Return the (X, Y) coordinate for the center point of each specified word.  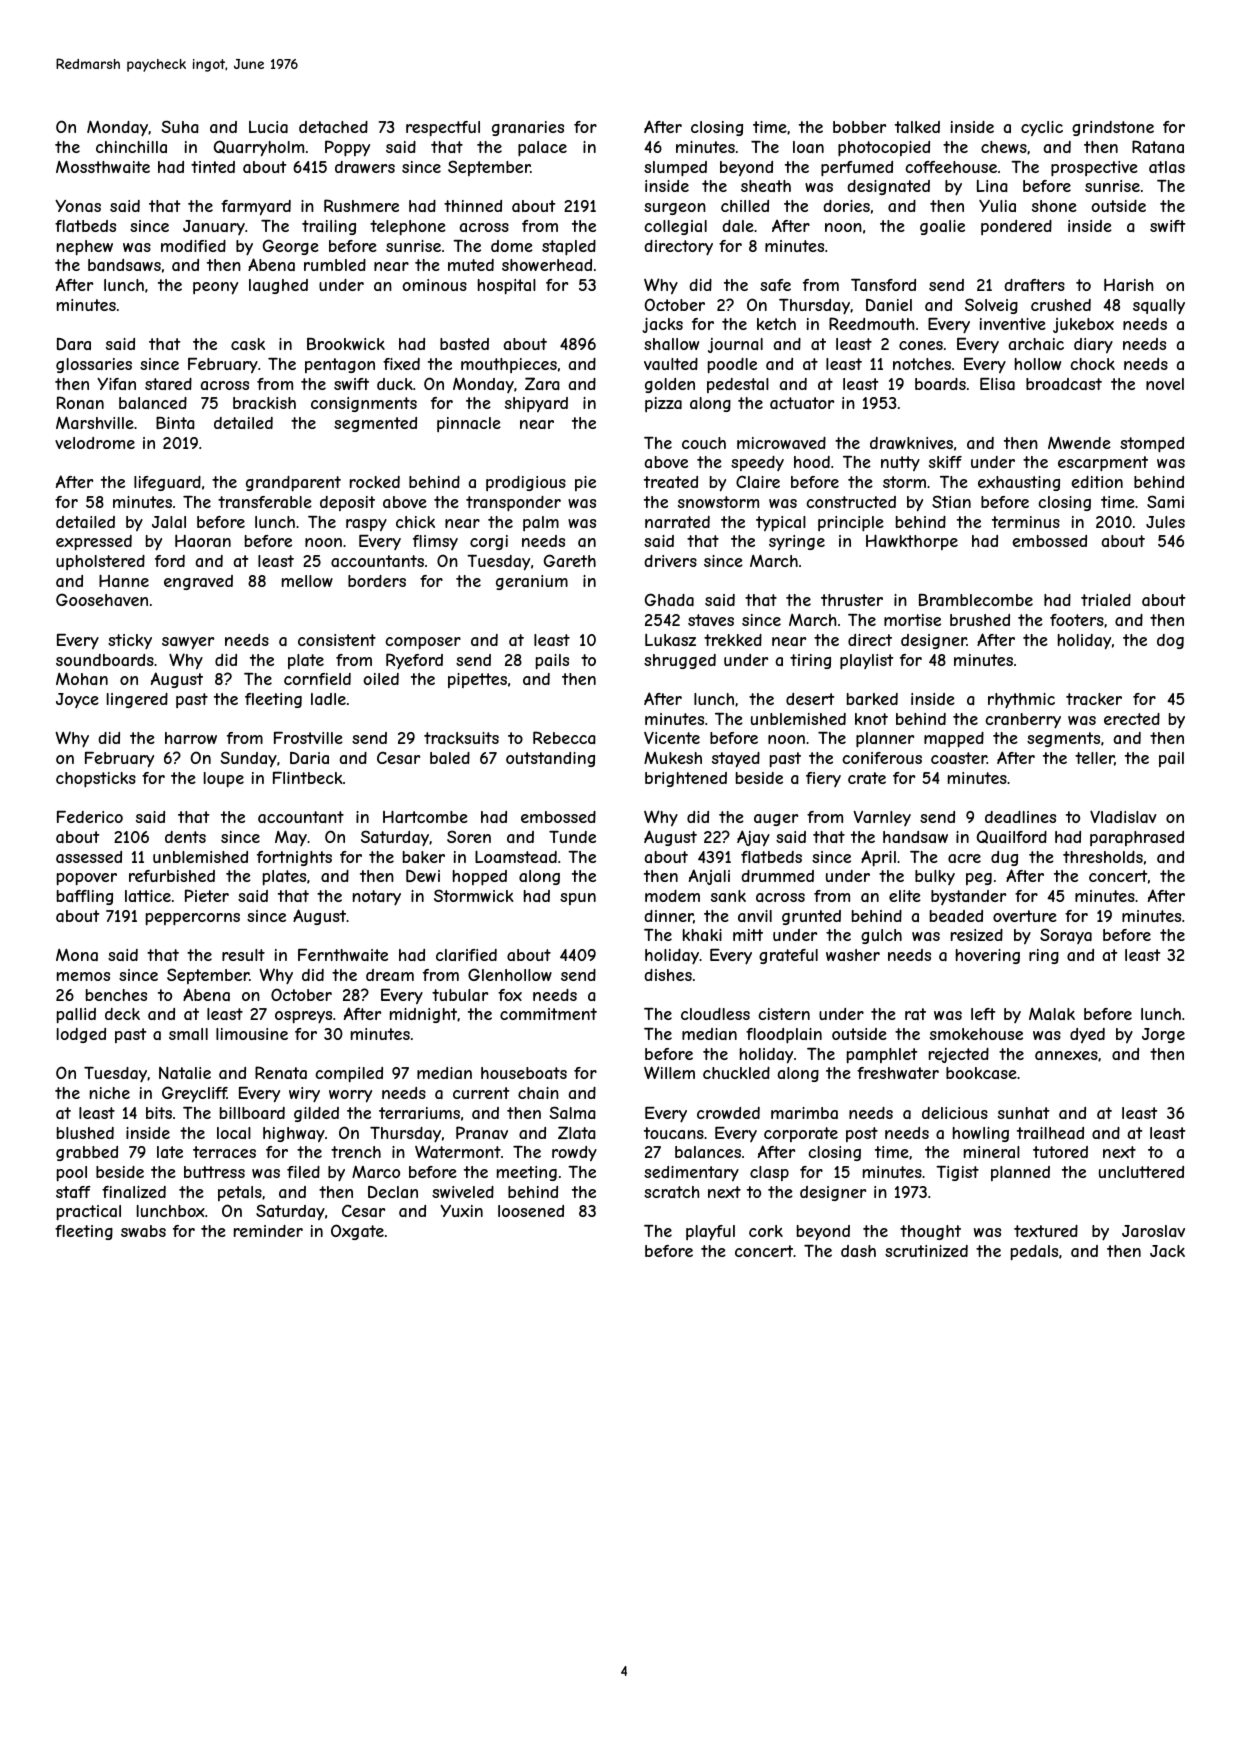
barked (872, 699)
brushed (980, 620)
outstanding (550, 759)
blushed (85, 1133)
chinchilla (131, 147)
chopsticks (96, 780)
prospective (1094, 169)
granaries (528, 128)
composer (423, 643)
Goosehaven (102, 599)
